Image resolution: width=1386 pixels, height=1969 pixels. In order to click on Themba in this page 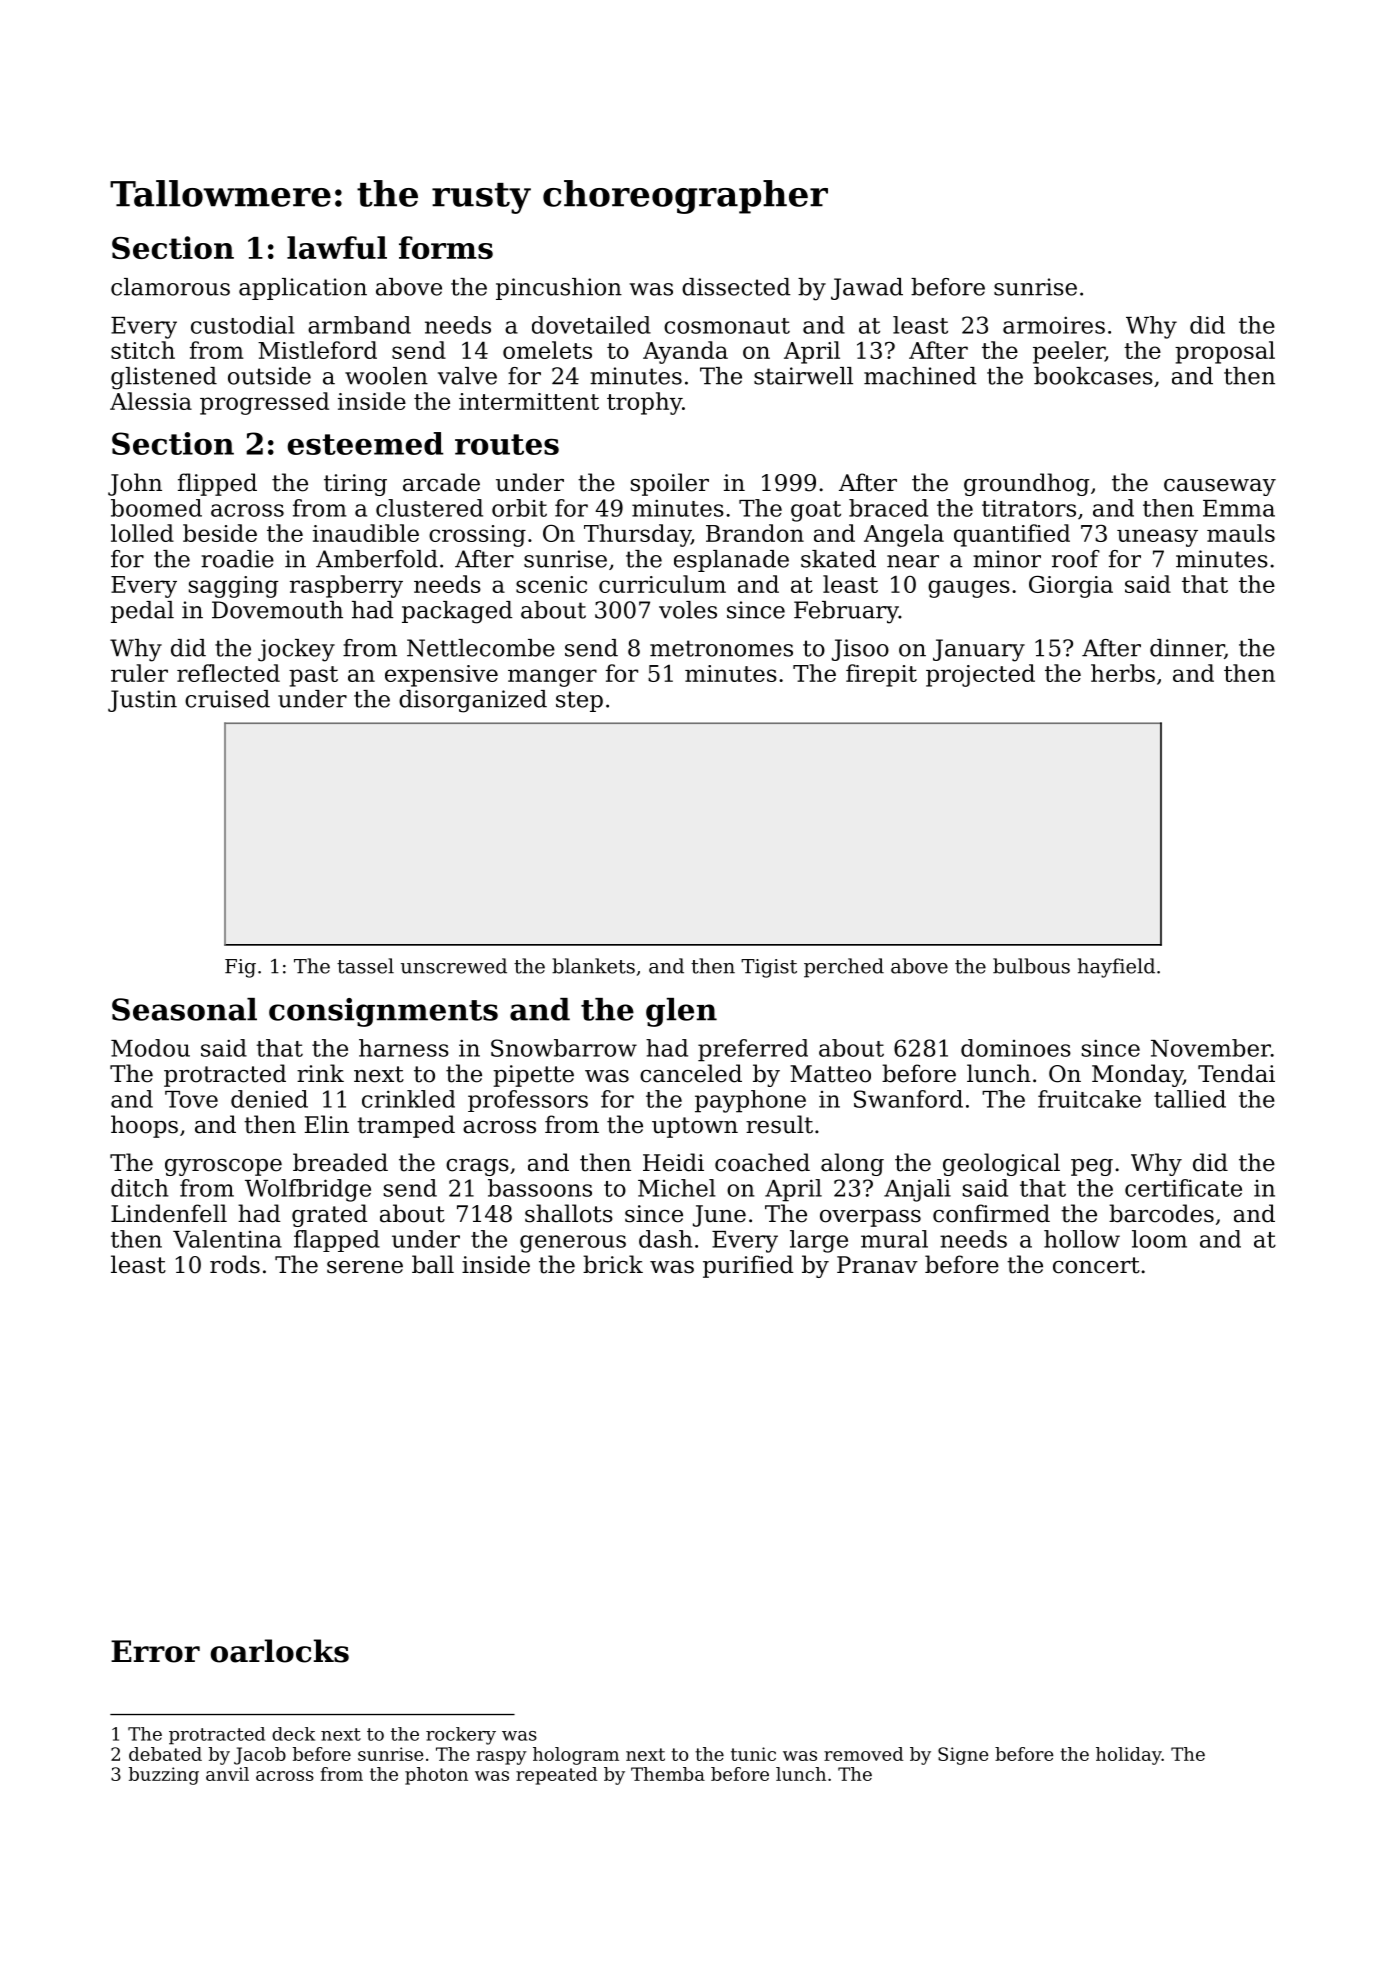, I will do `click(668, 1774)`.
